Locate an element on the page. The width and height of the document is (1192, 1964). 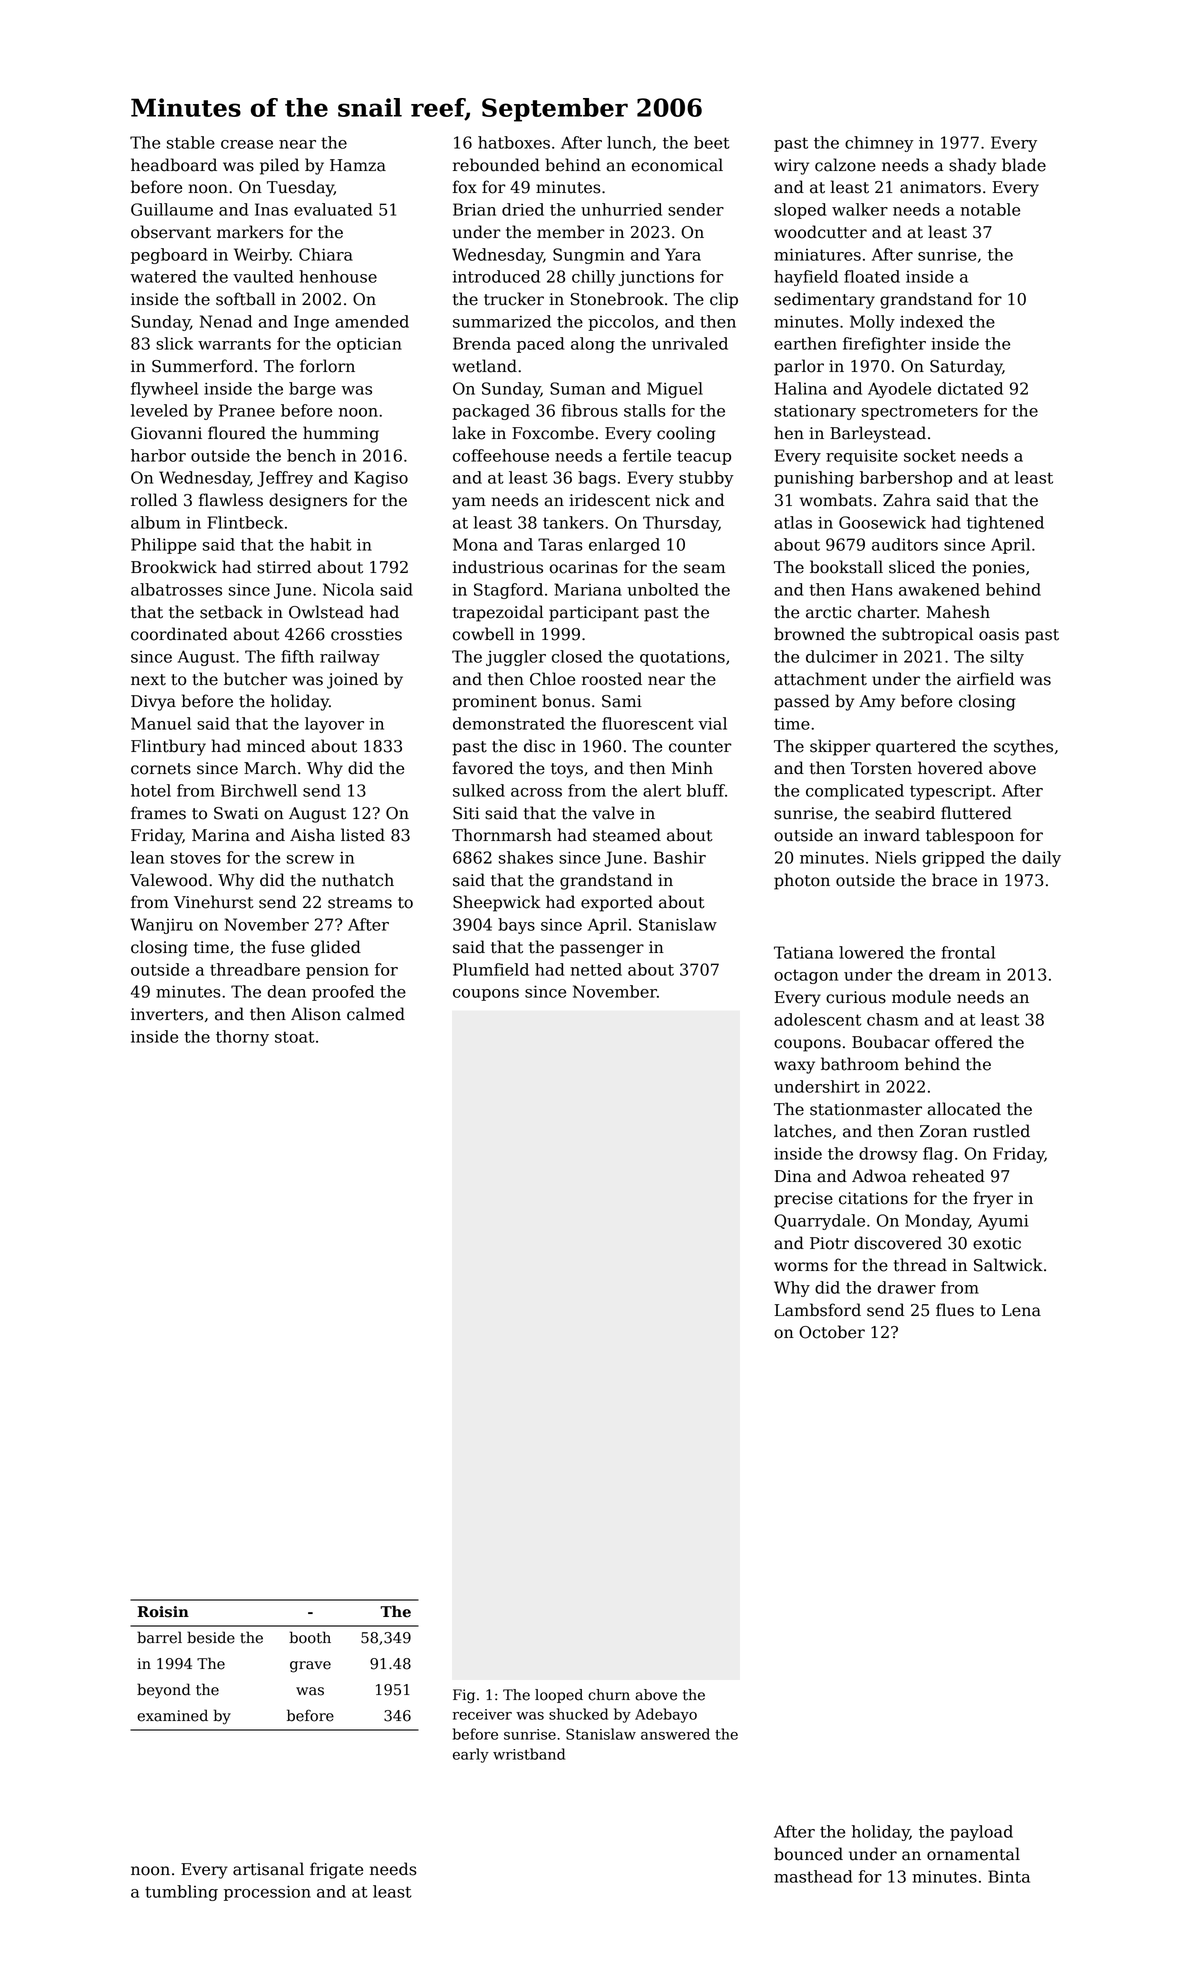
Amy is located at coordinates (877, 703).
